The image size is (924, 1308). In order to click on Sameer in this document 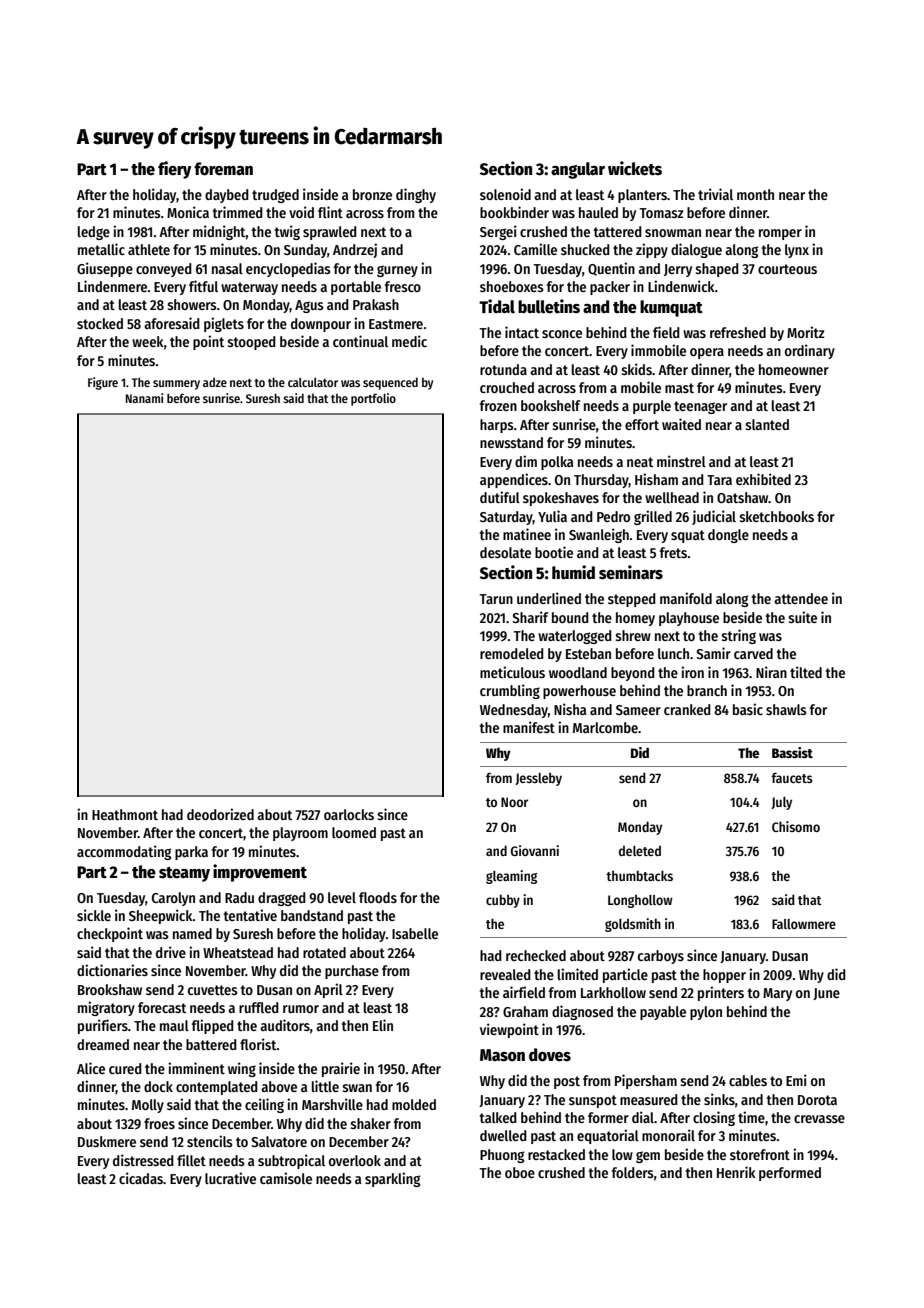, I will do `click(638, 710)`.
